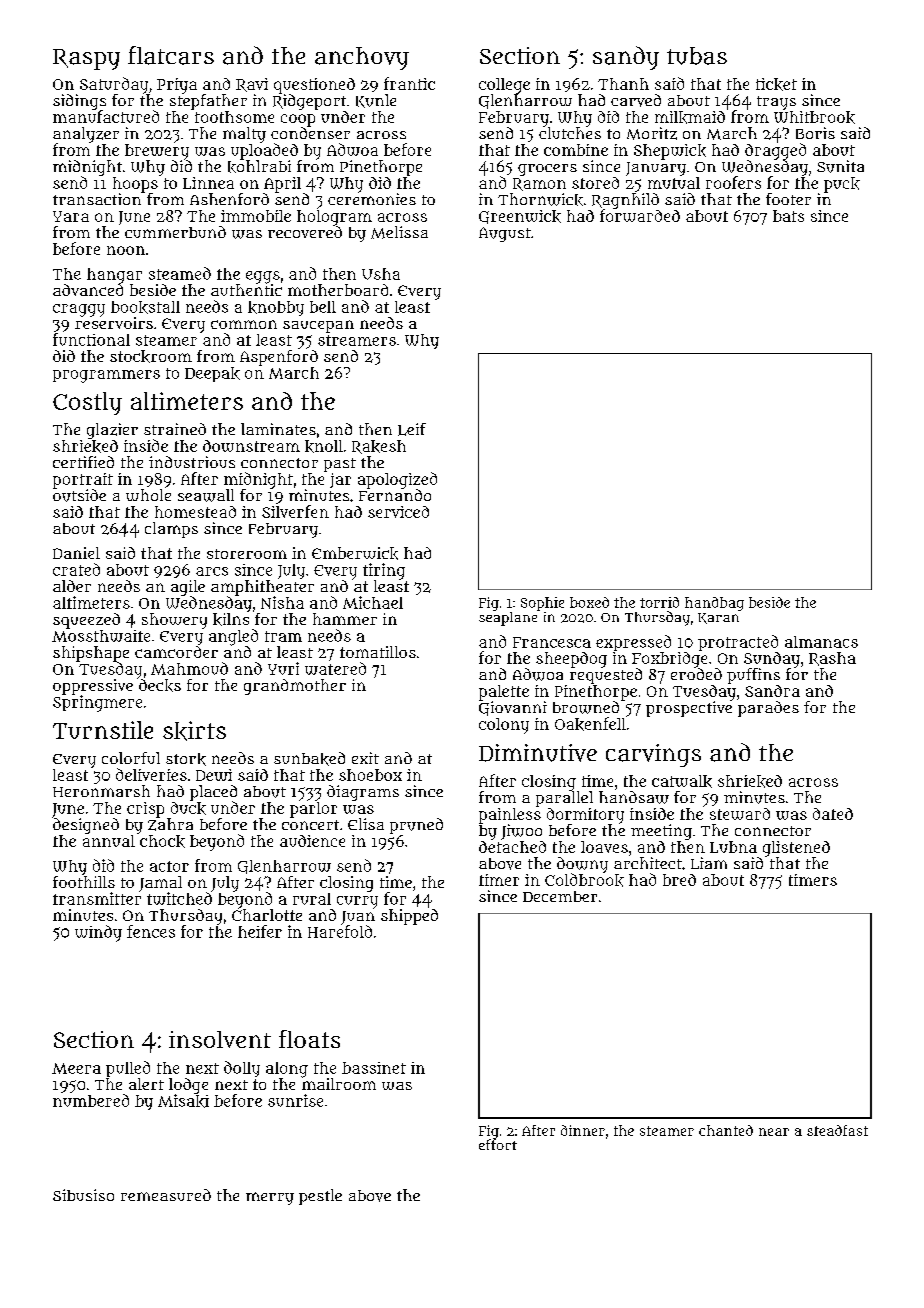 This image has height=1308, width=924. I want to click on sunrise, so click(295, 1100).
